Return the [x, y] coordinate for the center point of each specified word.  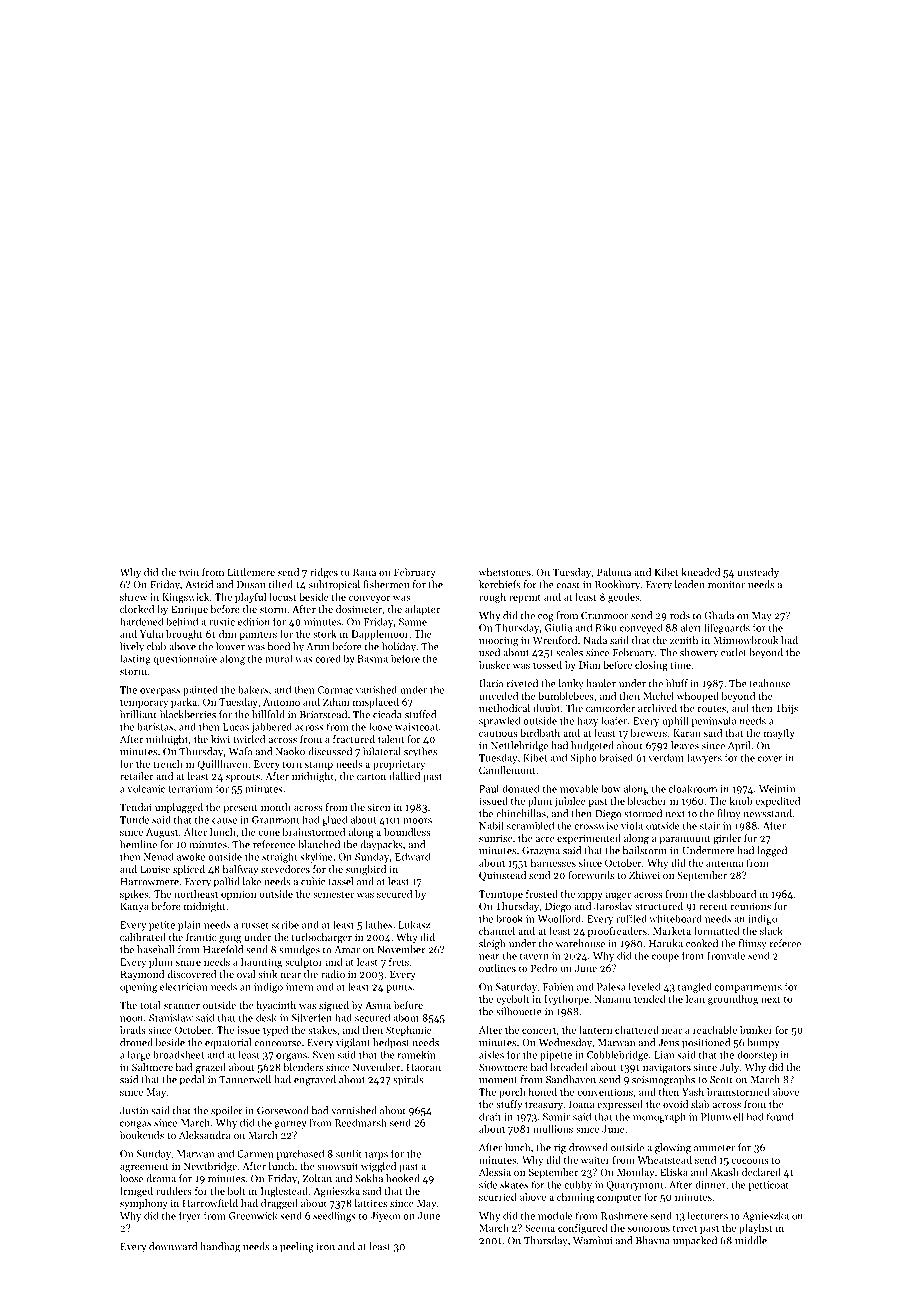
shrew [133, 597]
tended [649, 999]
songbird [366, 870]
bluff [677, 683]
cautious [498, 733]
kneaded [700, 572]
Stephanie [409, 1031]
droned [136, 1042]
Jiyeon [385, 1217]
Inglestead [284, 1192]
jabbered [271, 727]
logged [772, 851]
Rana [364, 572]
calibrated [143, 937]
